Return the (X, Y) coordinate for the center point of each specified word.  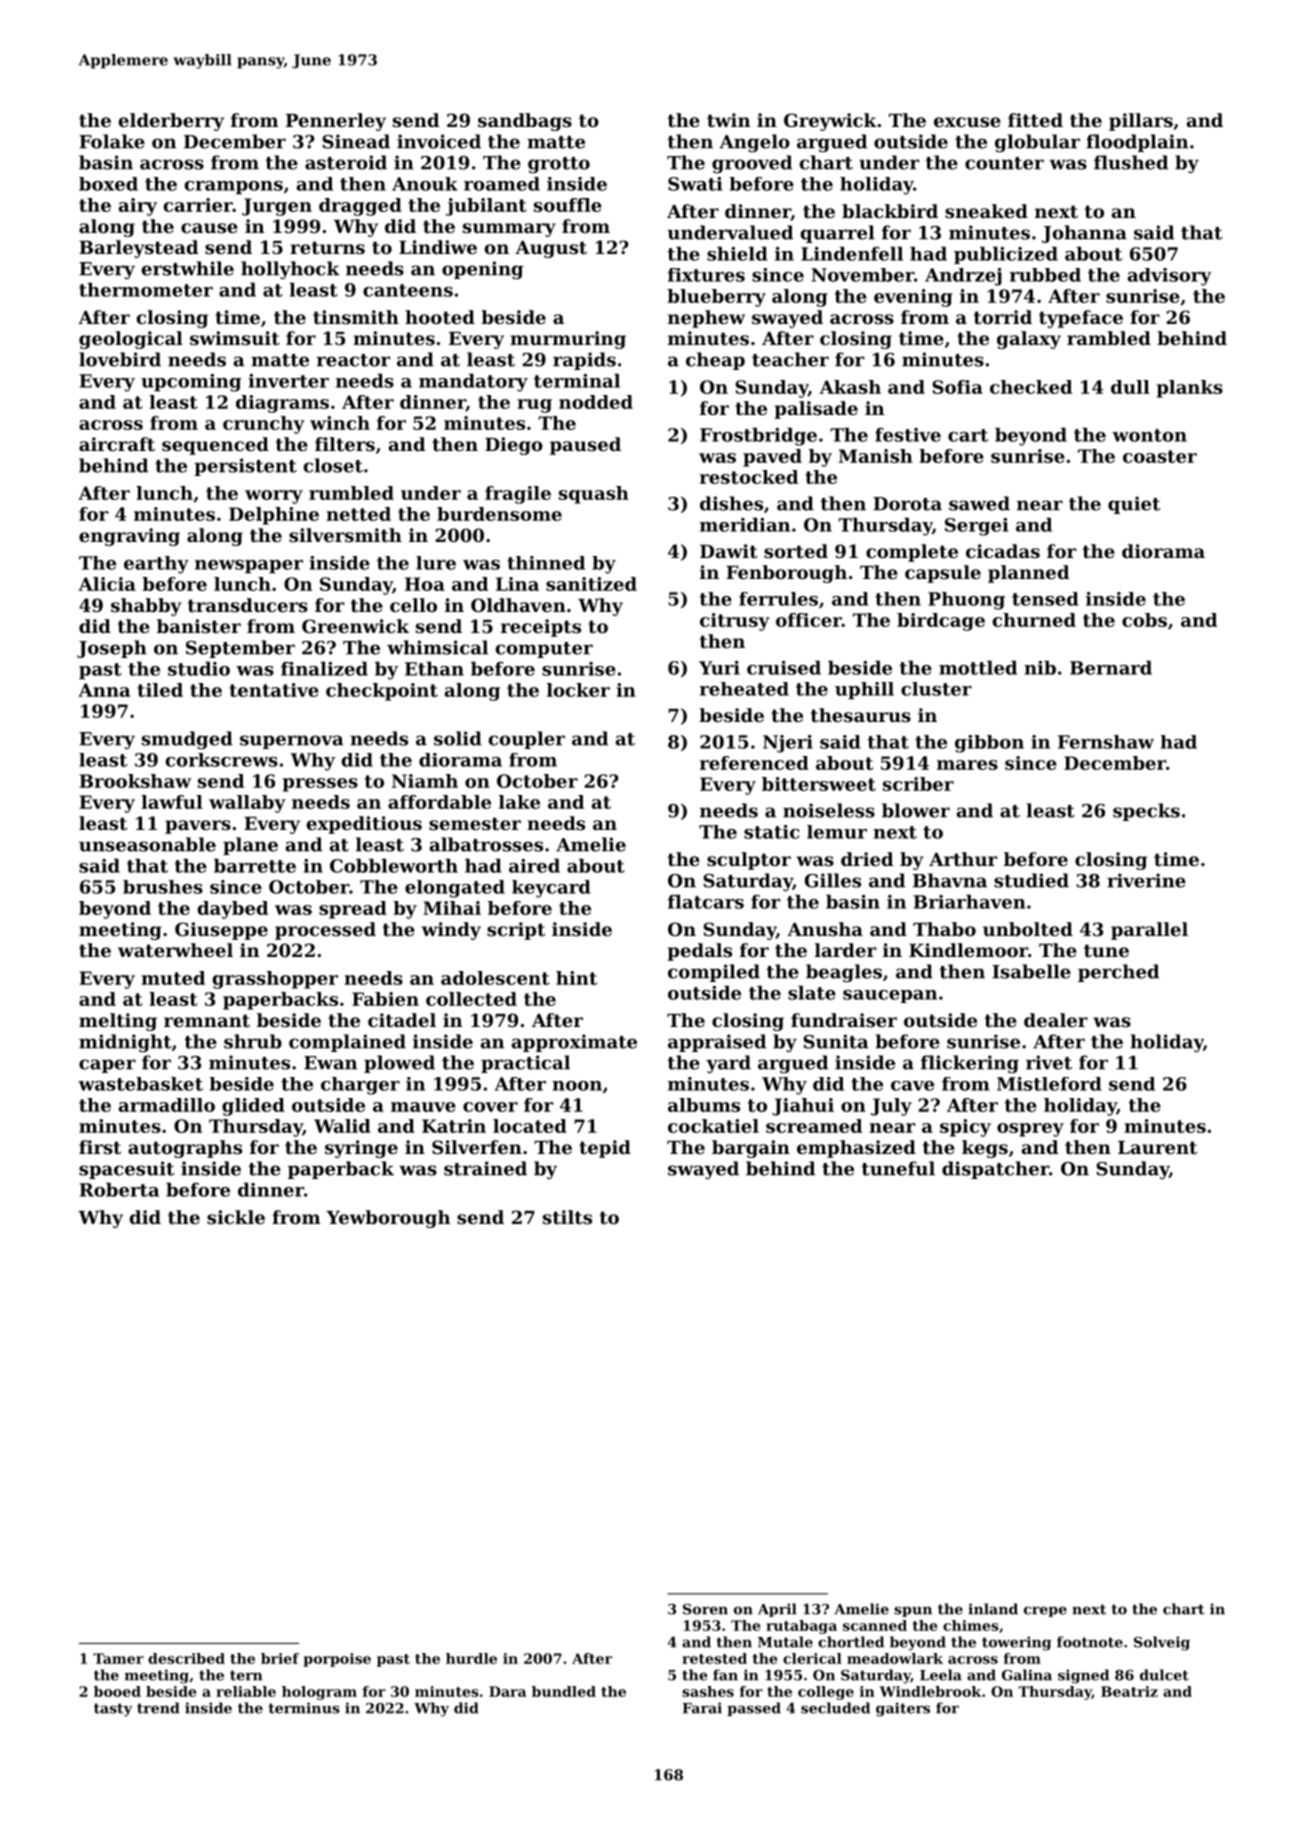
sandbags (525, 122)
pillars (1141, 122)
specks (1146, 812)
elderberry (171, 122)
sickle (236, 1217)
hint (576, 978)
